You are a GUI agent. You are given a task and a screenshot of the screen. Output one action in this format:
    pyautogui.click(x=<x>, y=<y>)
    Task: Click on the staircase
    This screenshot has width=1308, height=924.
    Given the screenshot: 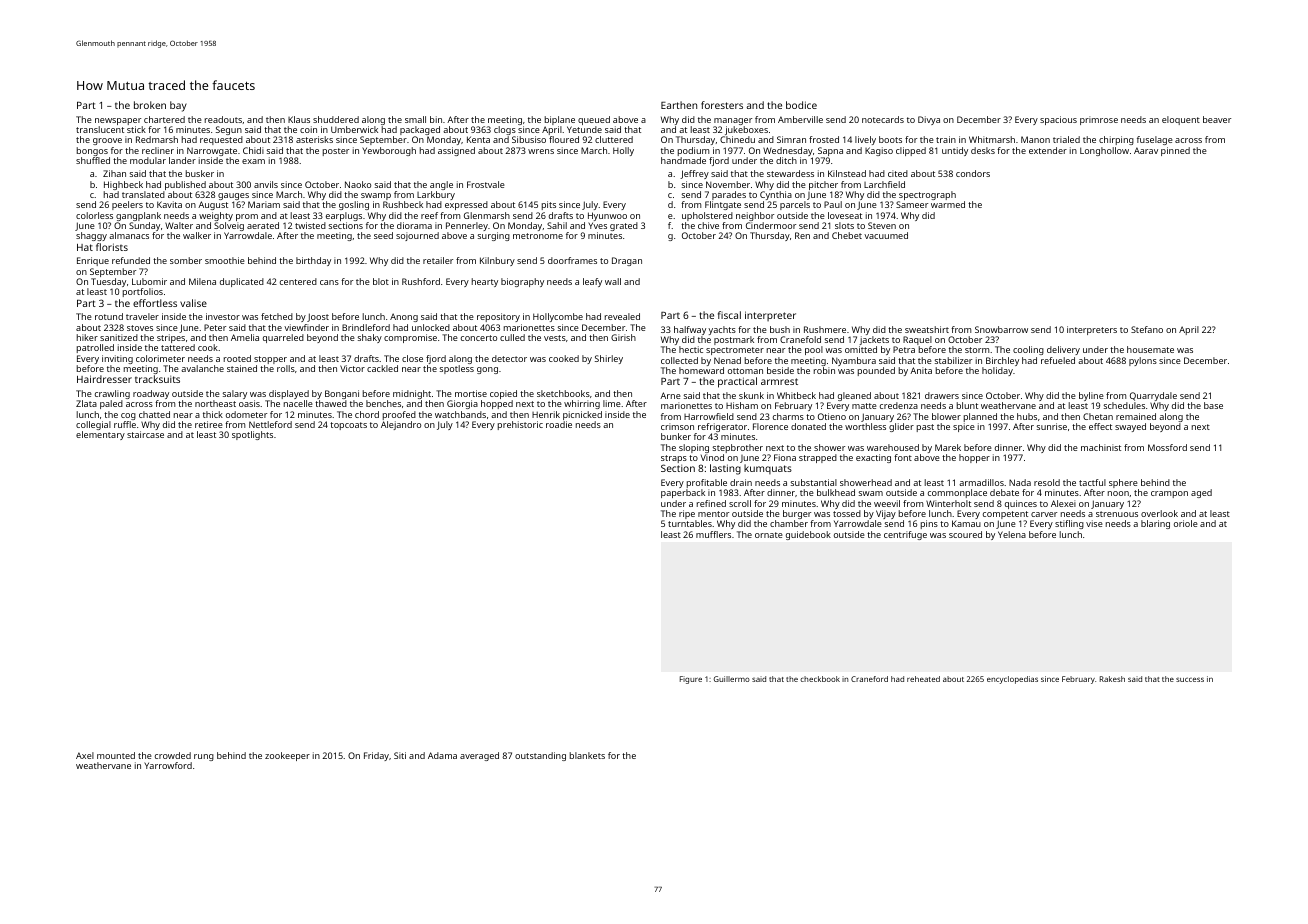 What is the action you would take?
    pyautogui.click(x=145, y=435)
